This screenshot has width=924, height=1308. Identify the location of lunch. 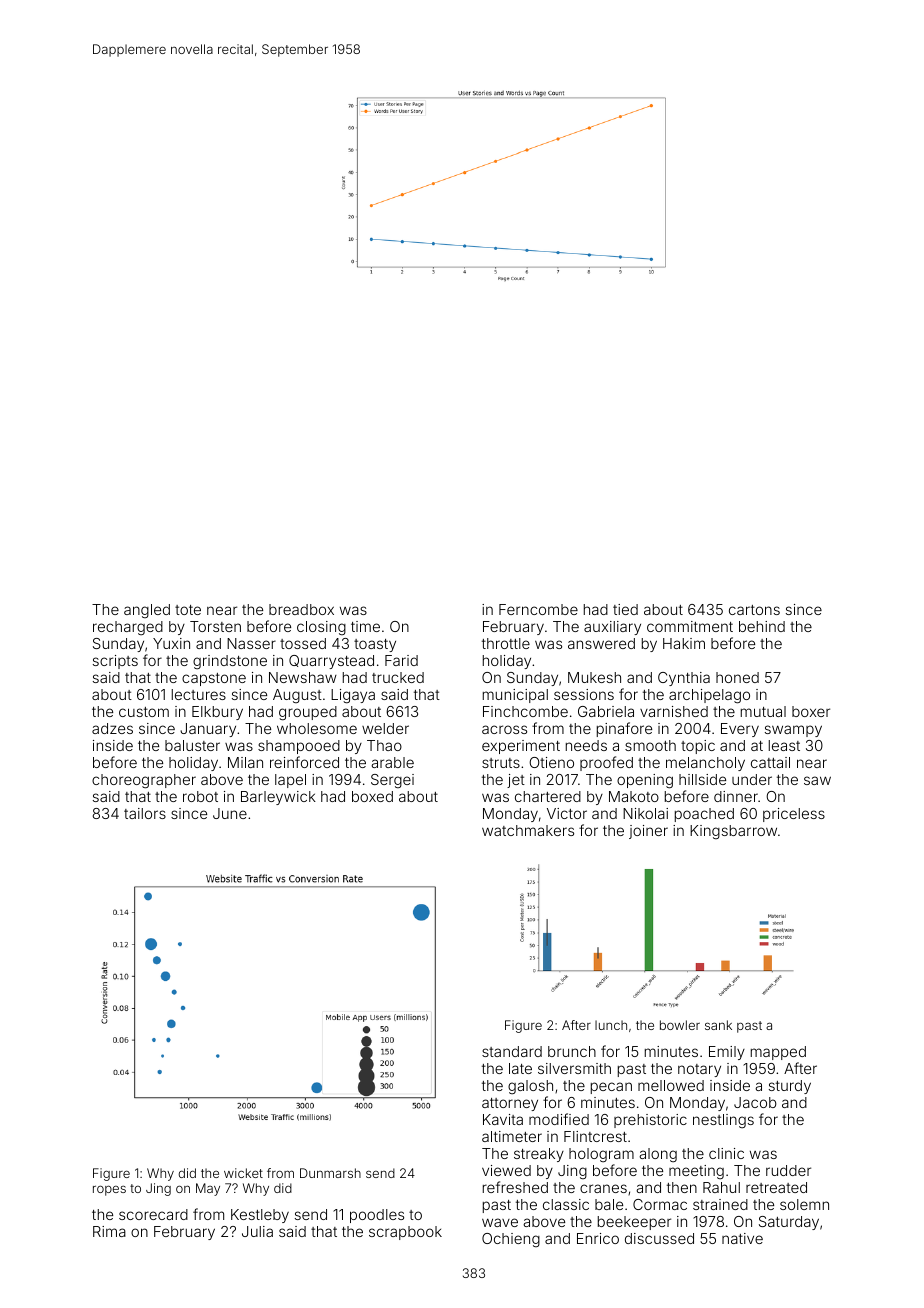
(611, 1025).
